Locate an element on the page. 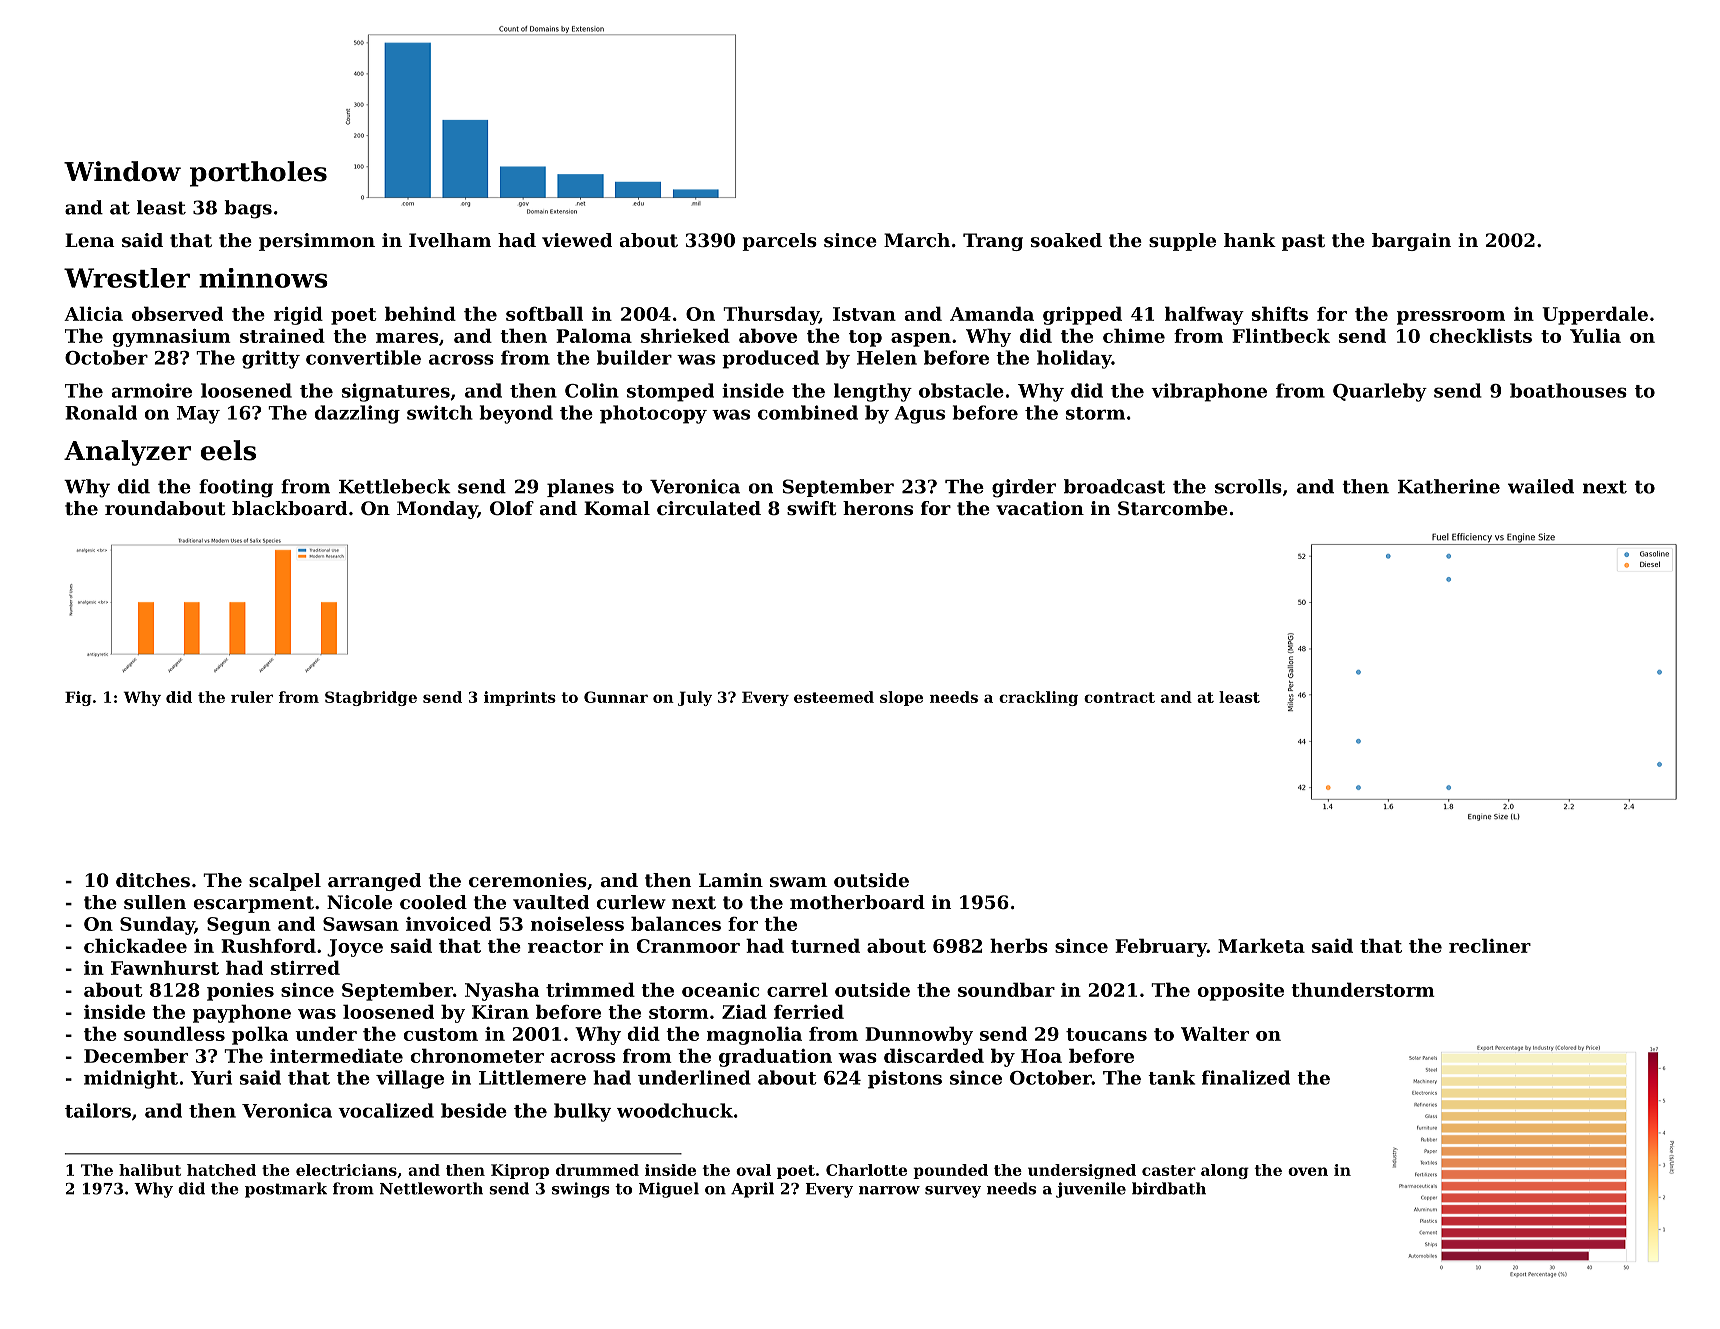 Image resolution: width=1720 pixels, height=1329 pixels. above is located at coordinates (768, 335).
